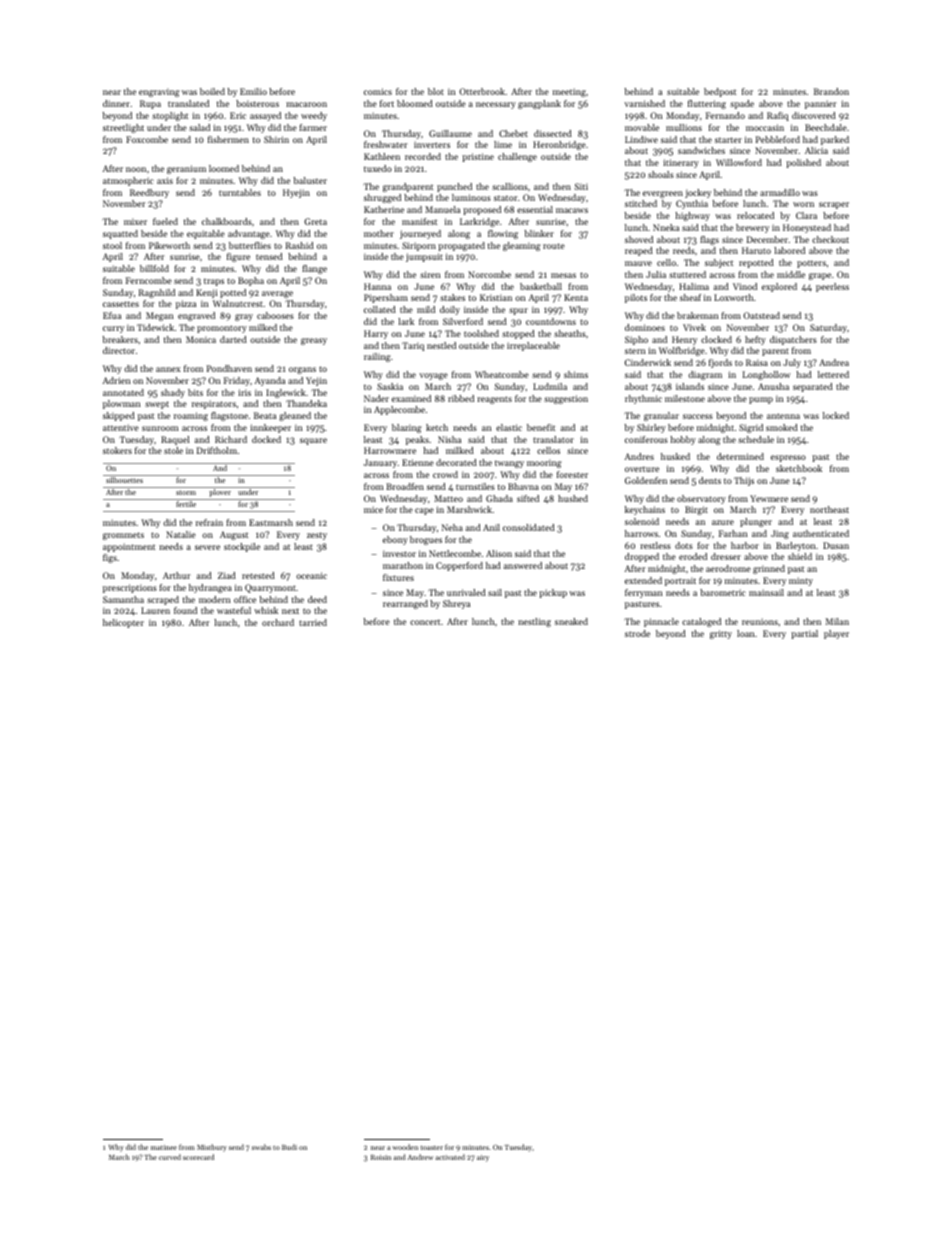 Image resolution: width=952 pixels, height=1233 pixels. I want to click on Brandon, so click(831, 91).
